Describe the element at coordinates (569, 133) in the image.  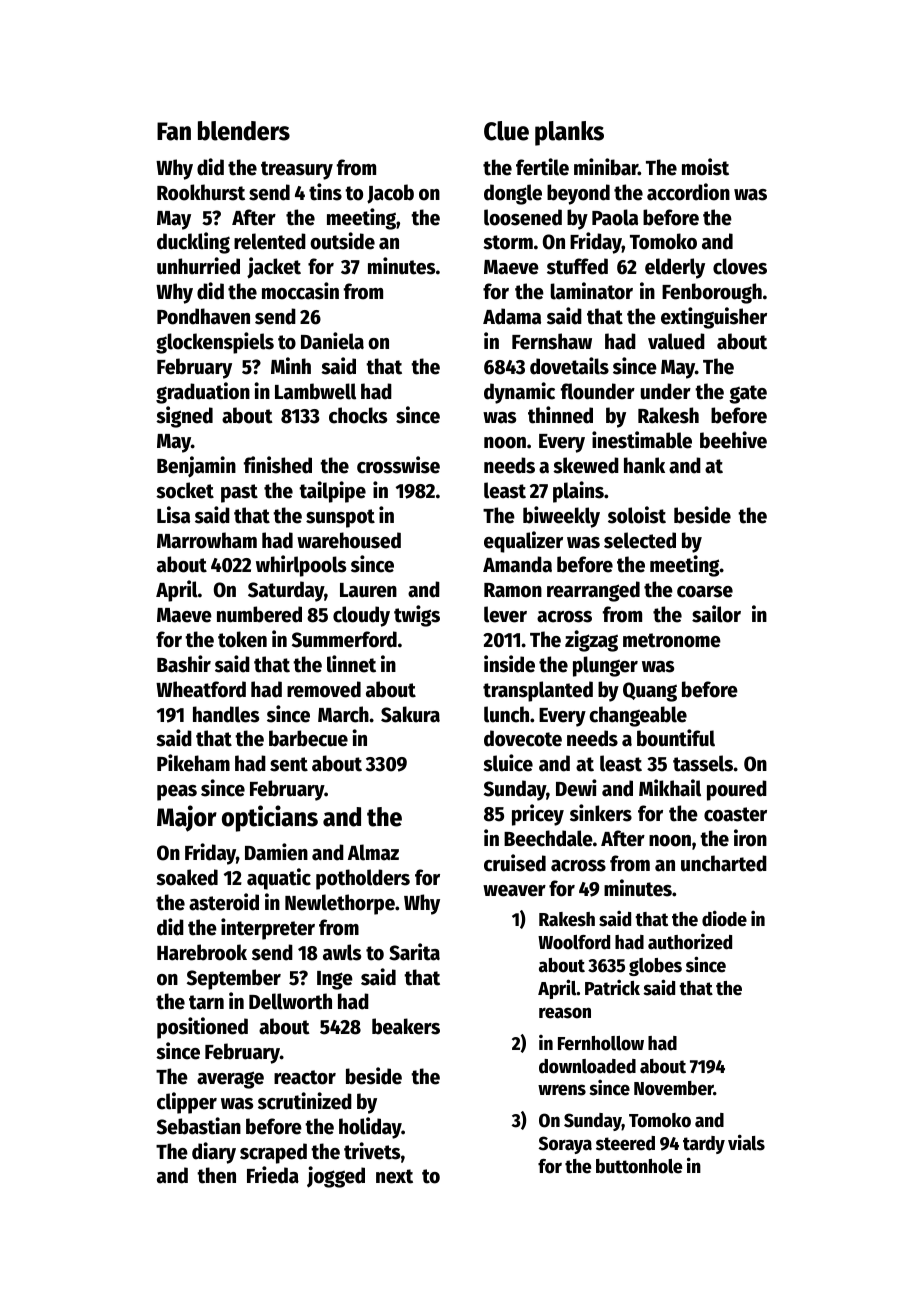
I see `planks` at that location.
